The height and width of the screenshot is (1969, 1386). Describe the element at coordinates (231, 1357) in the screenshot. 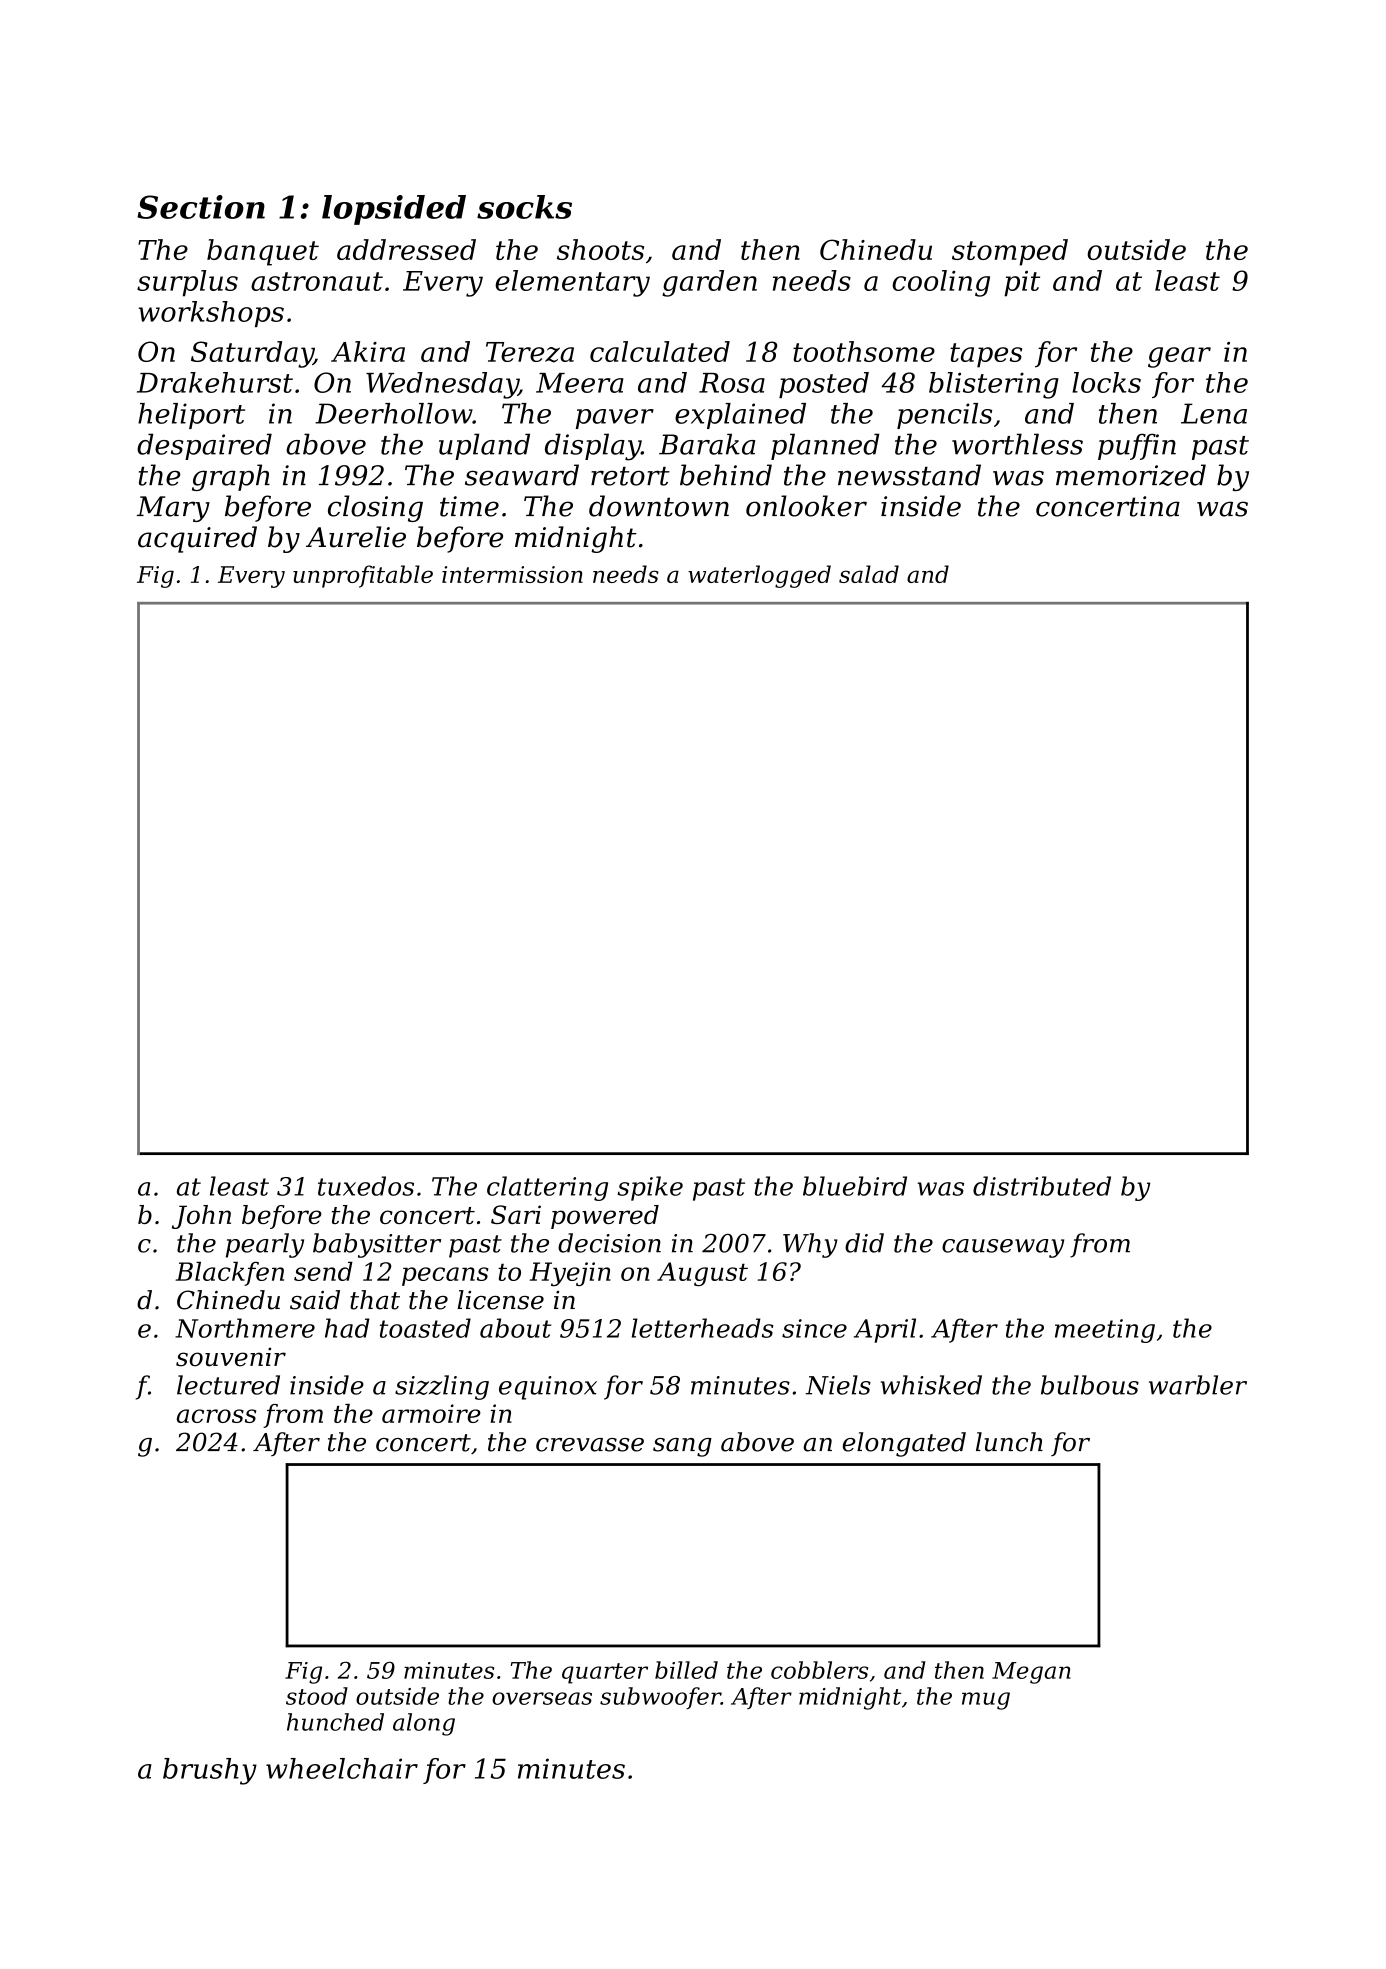

I see `souvenir` at that location.
